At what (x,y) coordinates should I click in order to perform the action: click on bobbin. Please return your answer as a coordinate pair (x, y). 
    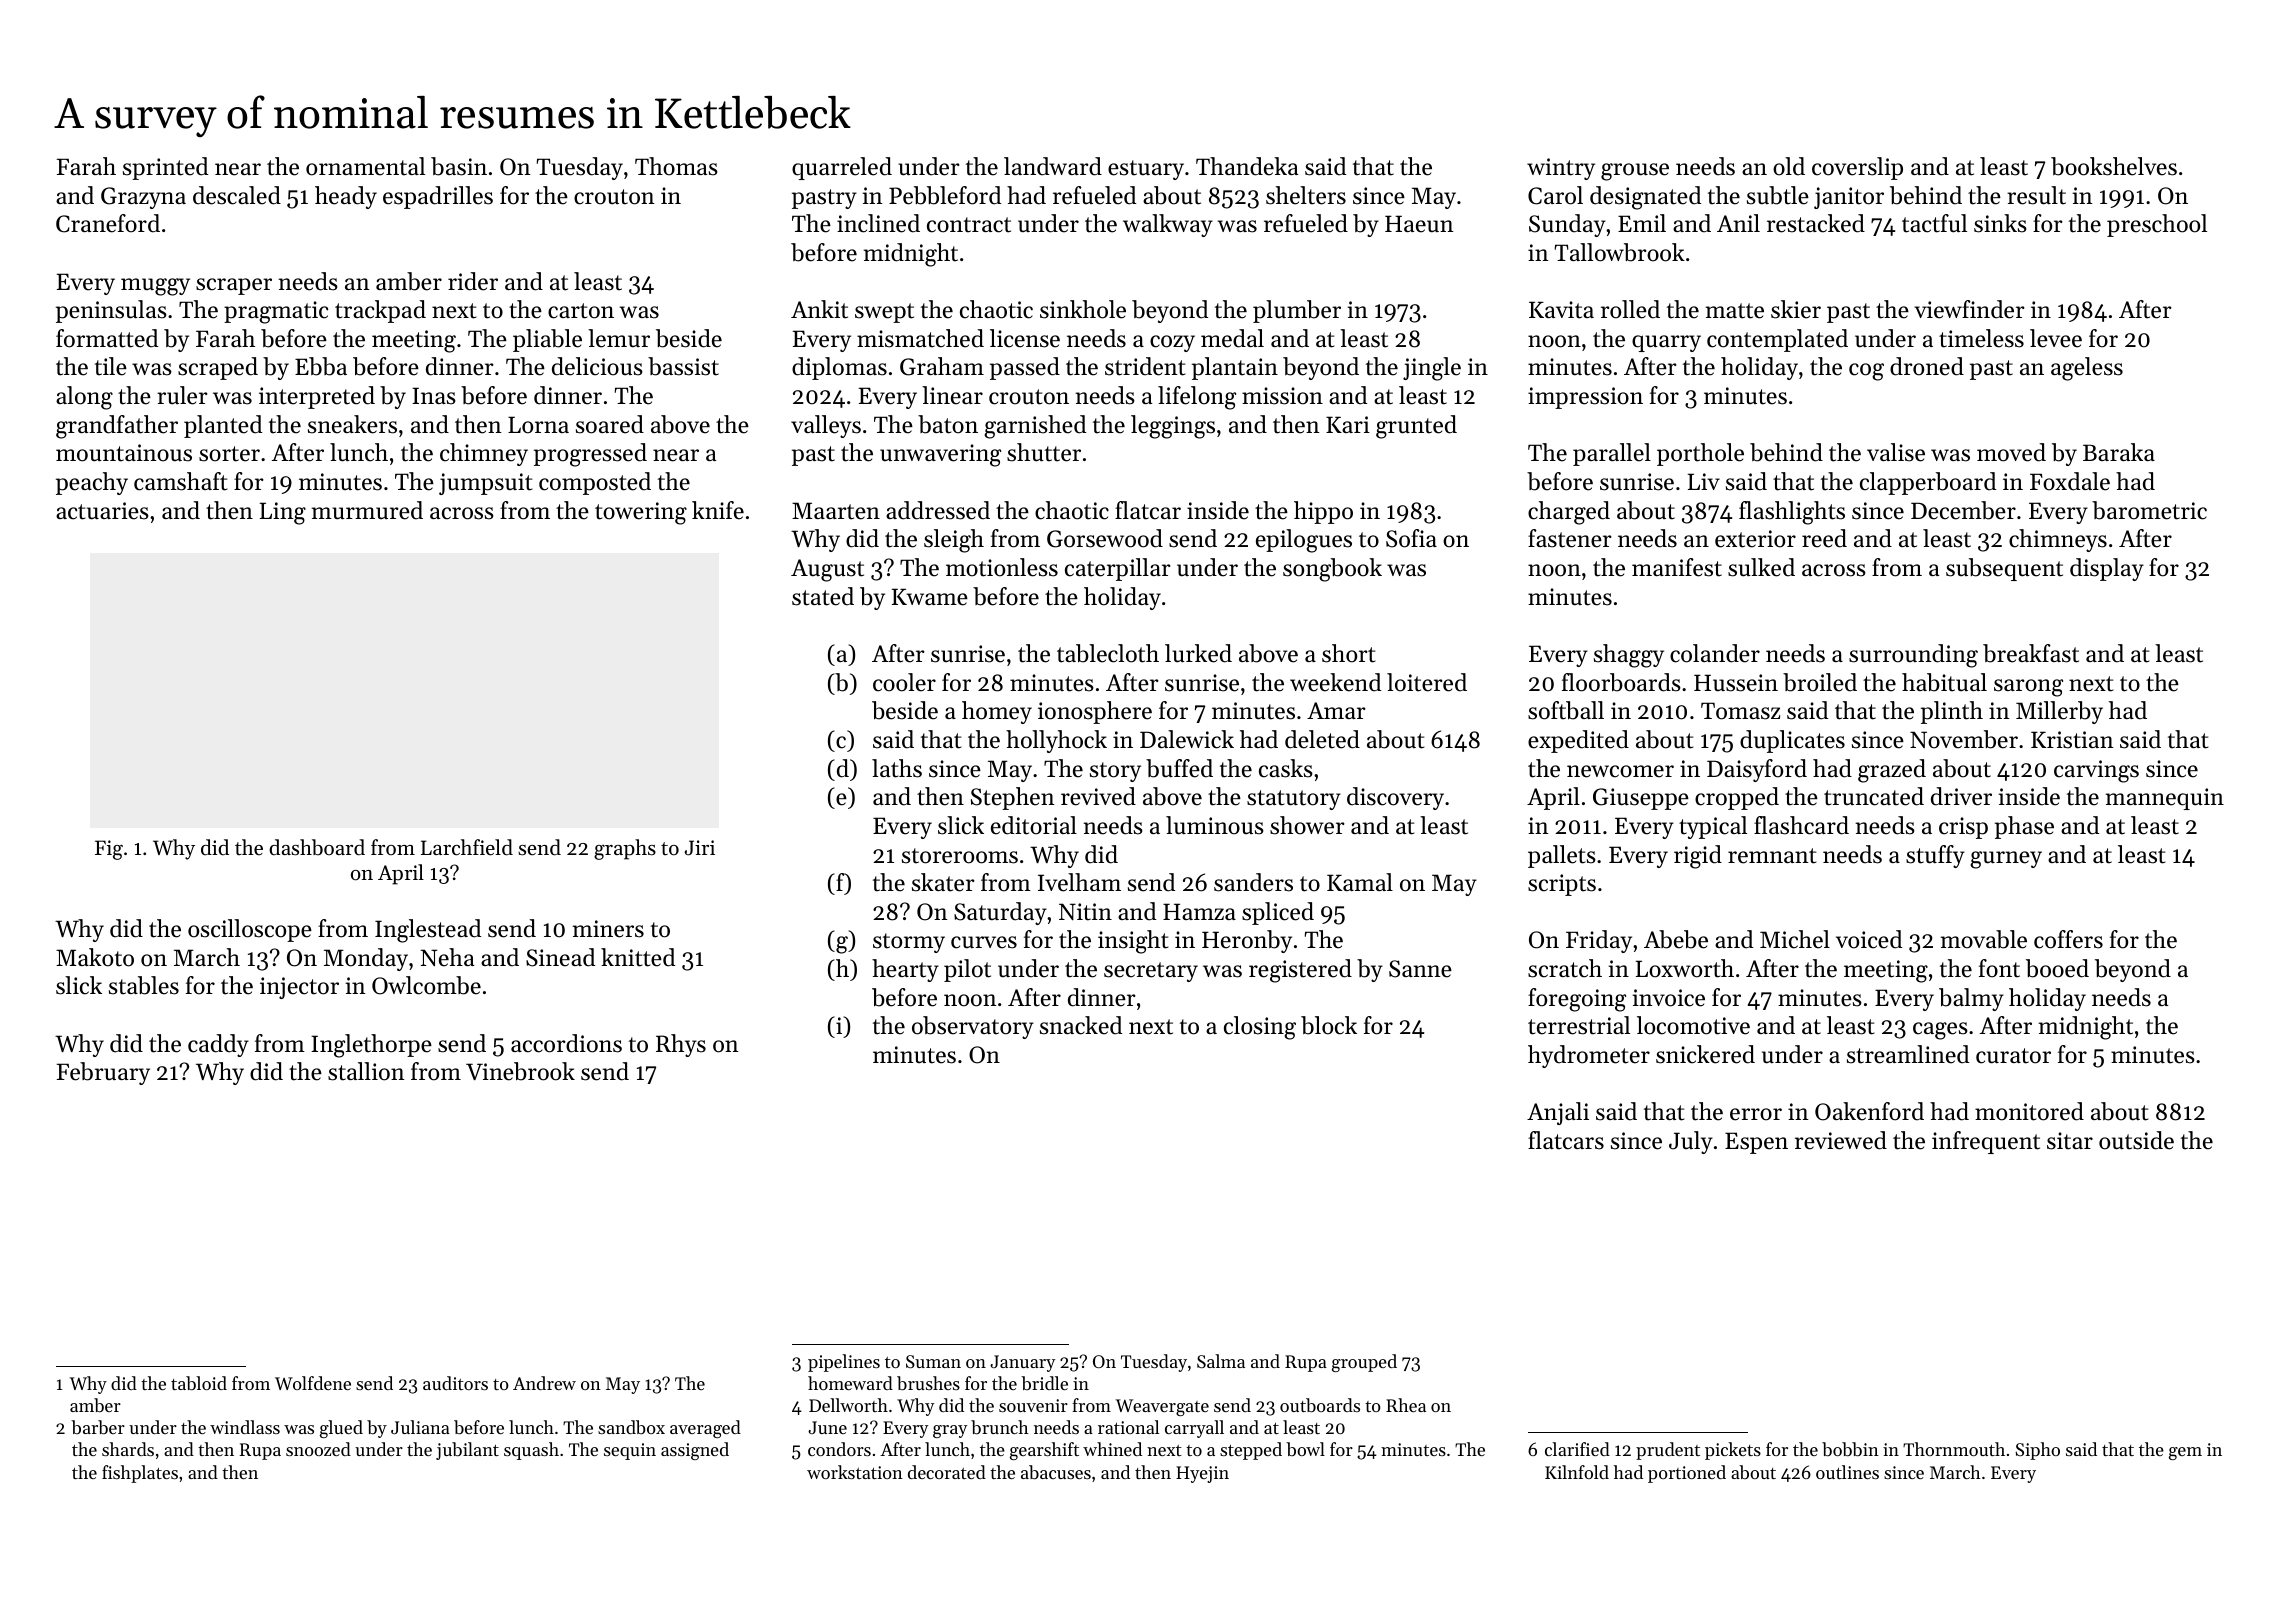
    Looking at the image, I should click on (1850, 1449).
